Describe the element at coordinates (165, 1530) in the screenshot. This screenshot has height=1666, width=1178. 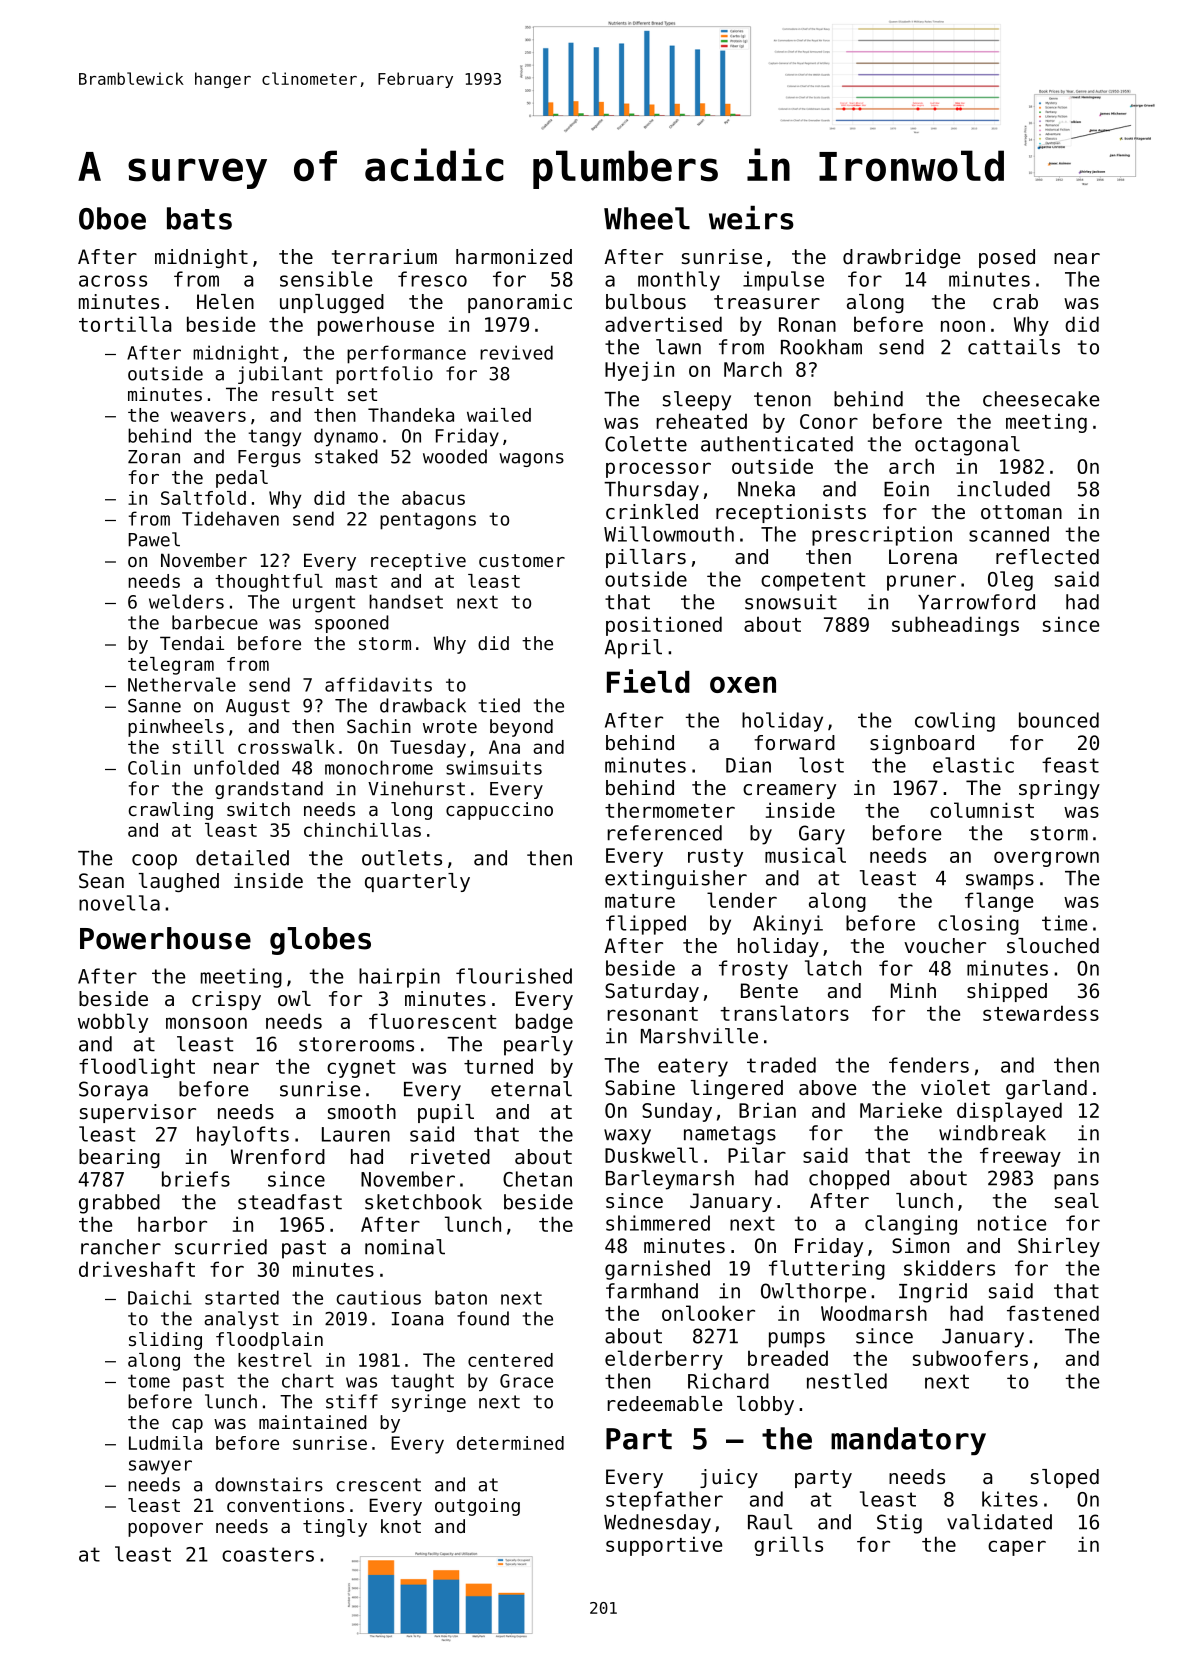
I see `popover` at that location.
